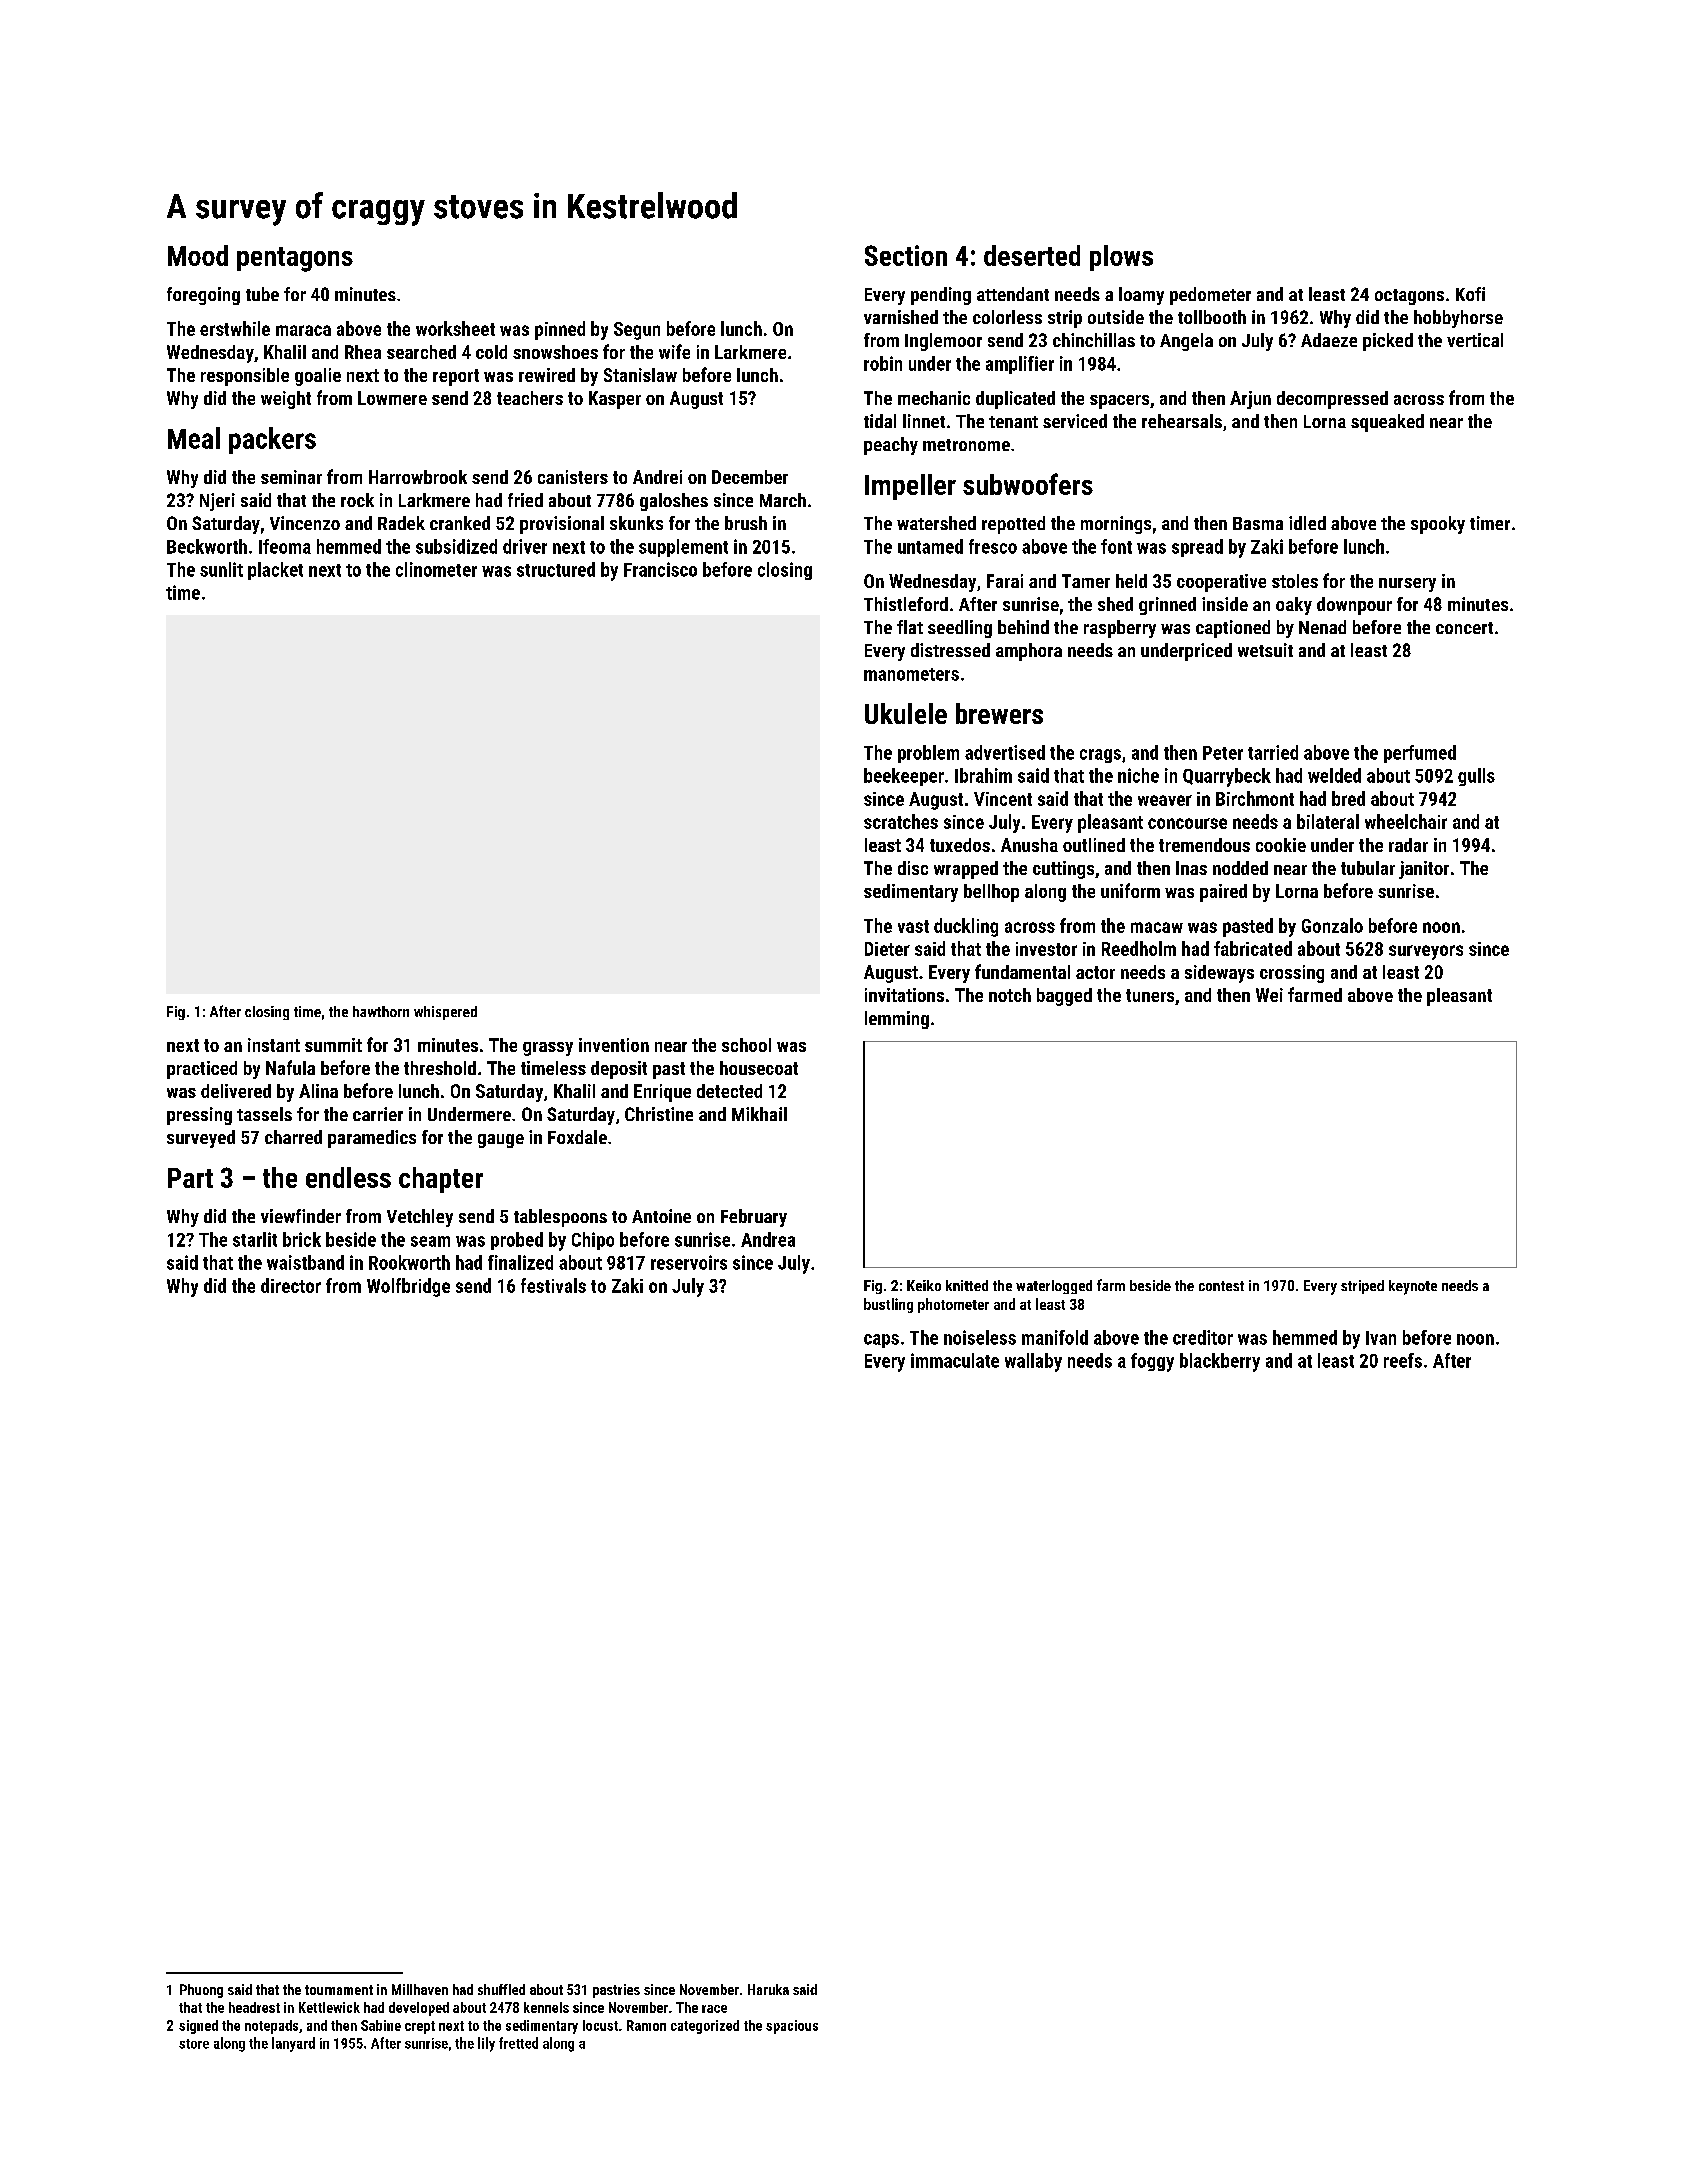  I want to click on deserted, so click(1032, 255).
